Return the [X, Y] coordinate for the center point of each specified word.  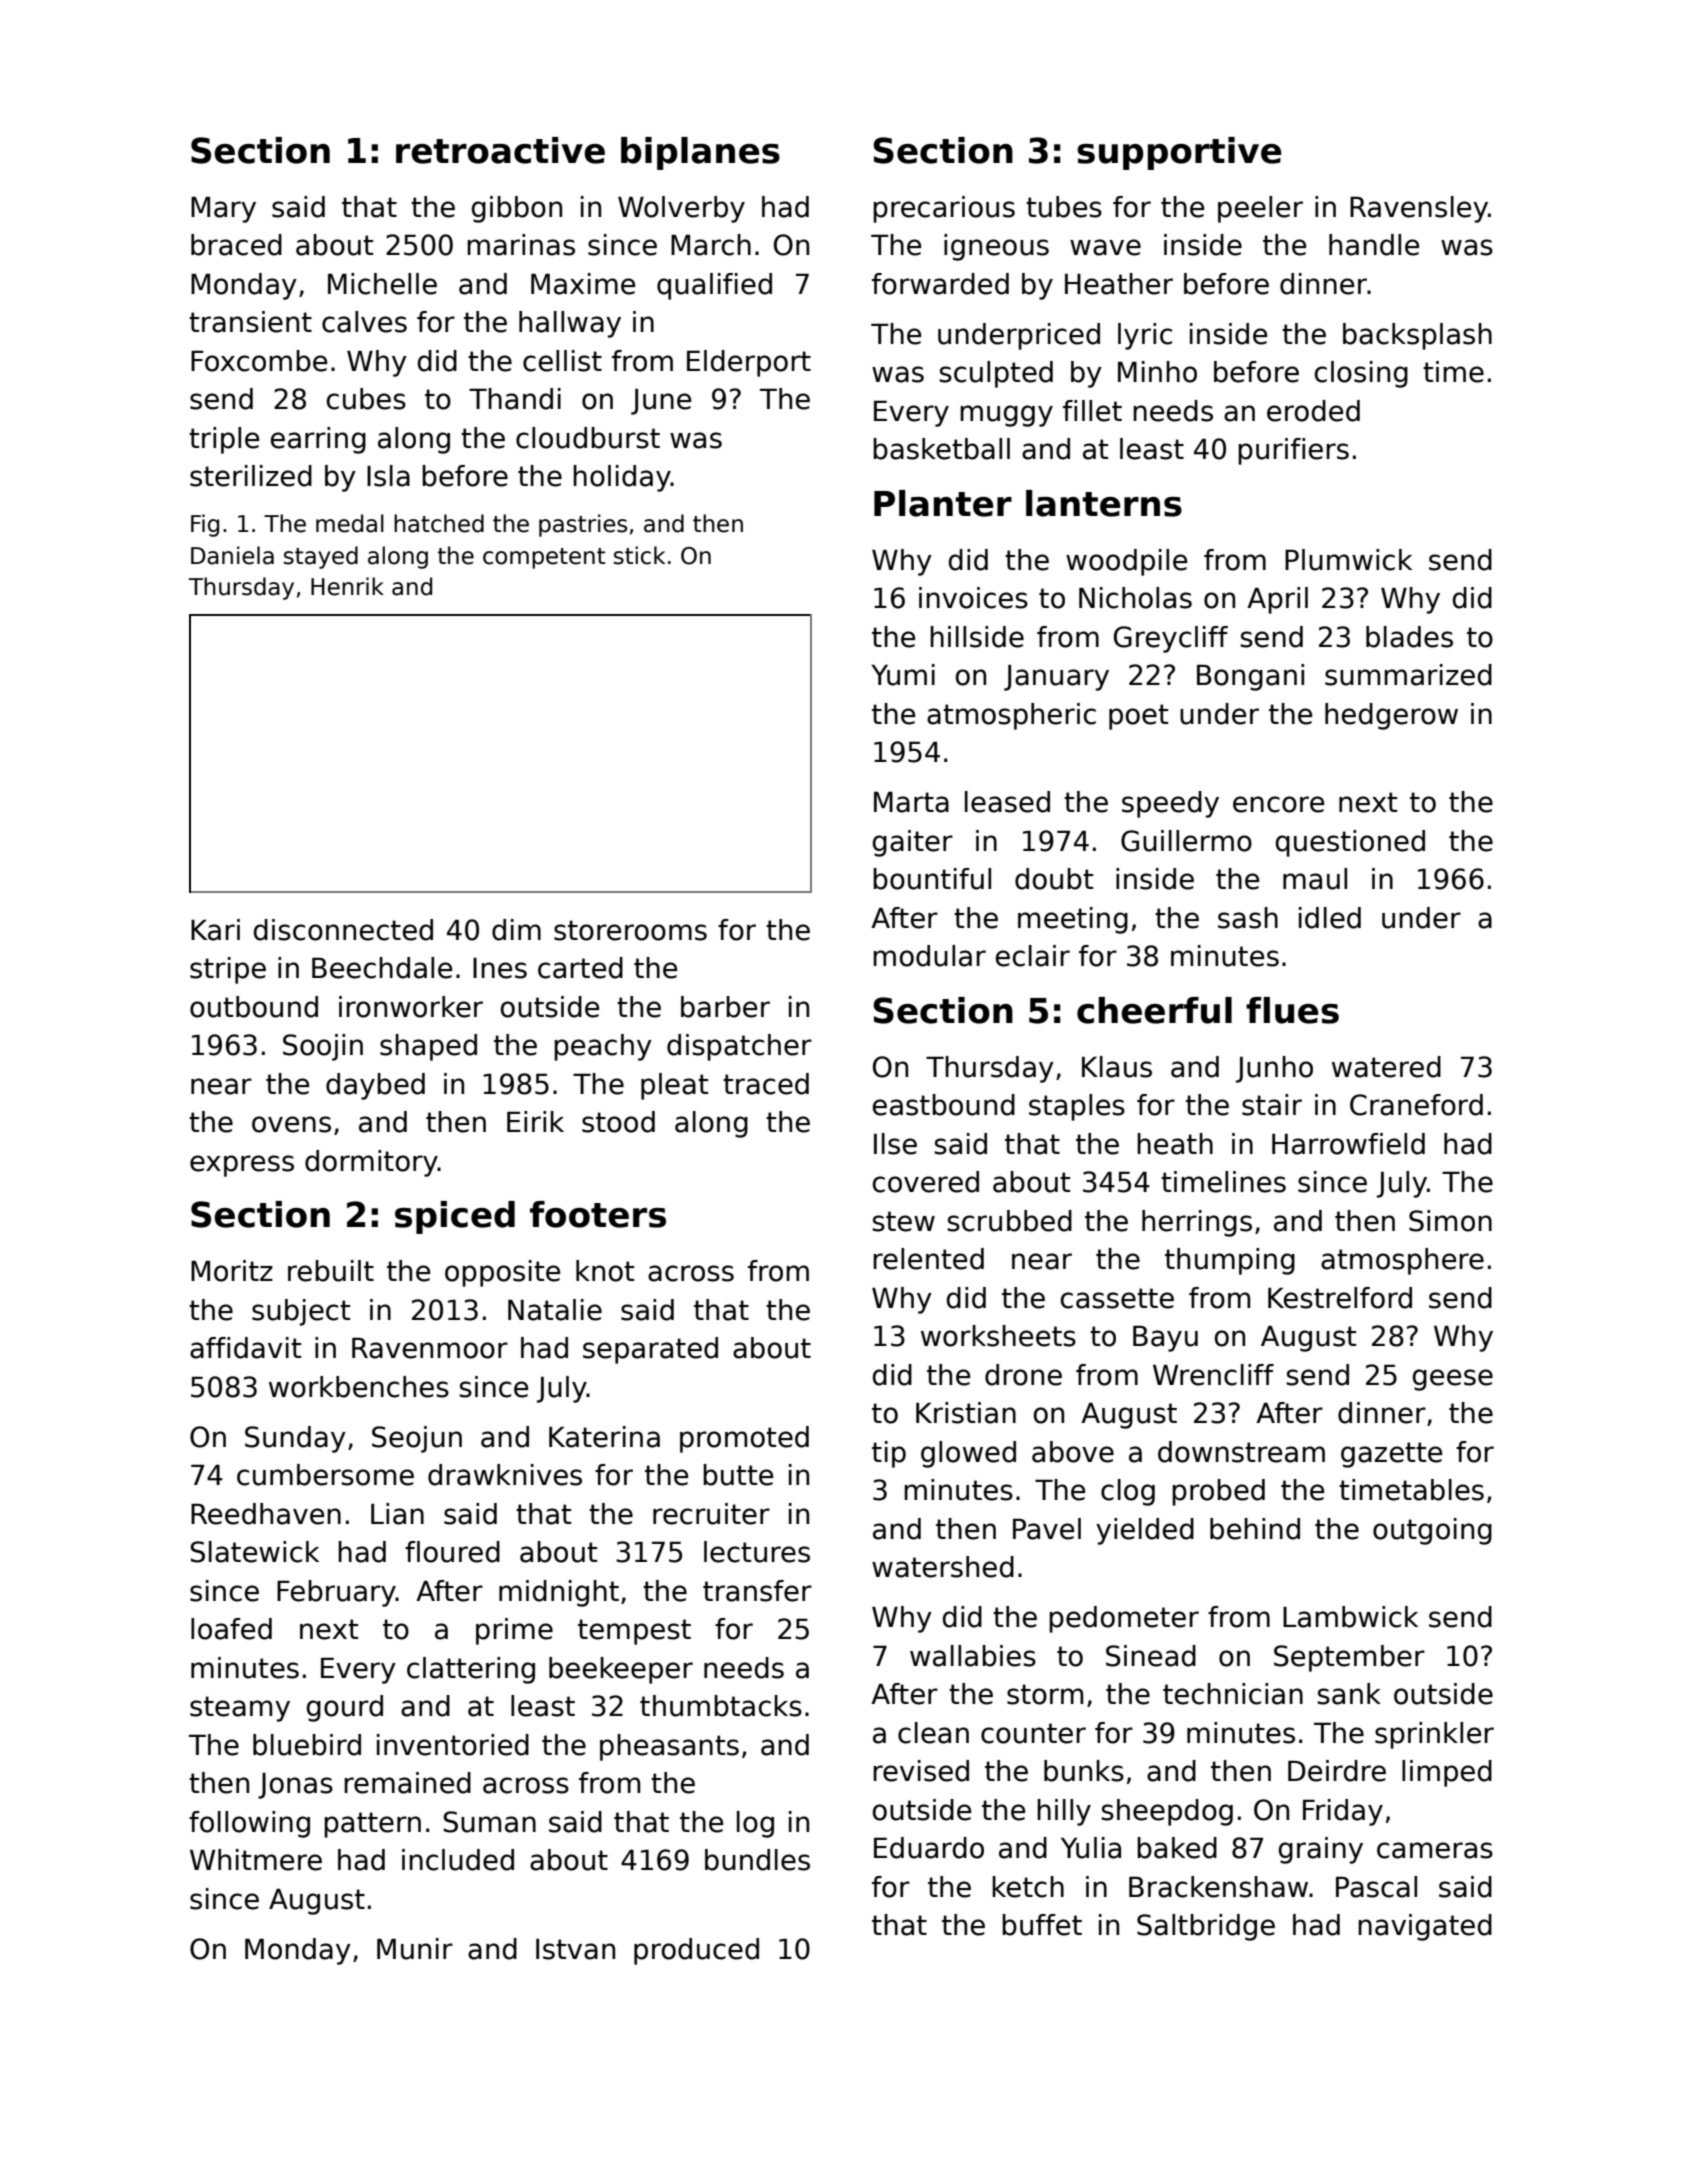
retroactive [500, 150]
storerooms [630, 930]
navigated [1425, 1927]
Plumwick [1348, 560]
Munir [415, 1949]
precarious [944, 209]
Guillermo [1186, 841]
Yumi [903, 675]
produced [696, 1951]
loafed [231, 1629]
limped [1447, 1773]
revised [921, 1771]
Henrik [347, 586]
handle [1374, 245]
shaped [428, 1047]
